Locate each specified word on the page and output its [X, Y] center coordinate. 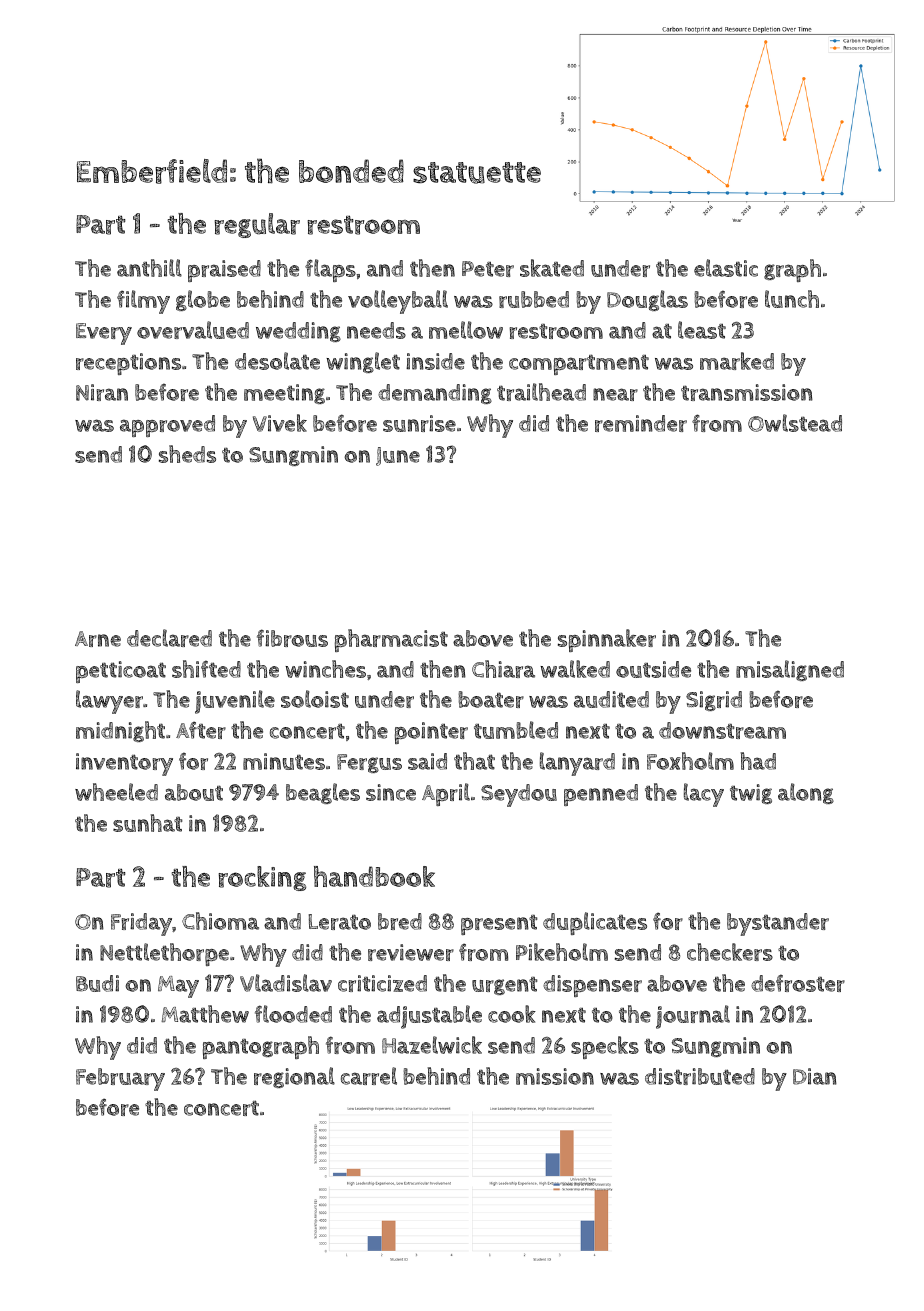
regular [257, 225]
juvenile [235, 702]
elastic [726, 268]
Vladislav [286, 983]
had [758, 761]
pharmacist [391, 640]
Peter [488, 269]
